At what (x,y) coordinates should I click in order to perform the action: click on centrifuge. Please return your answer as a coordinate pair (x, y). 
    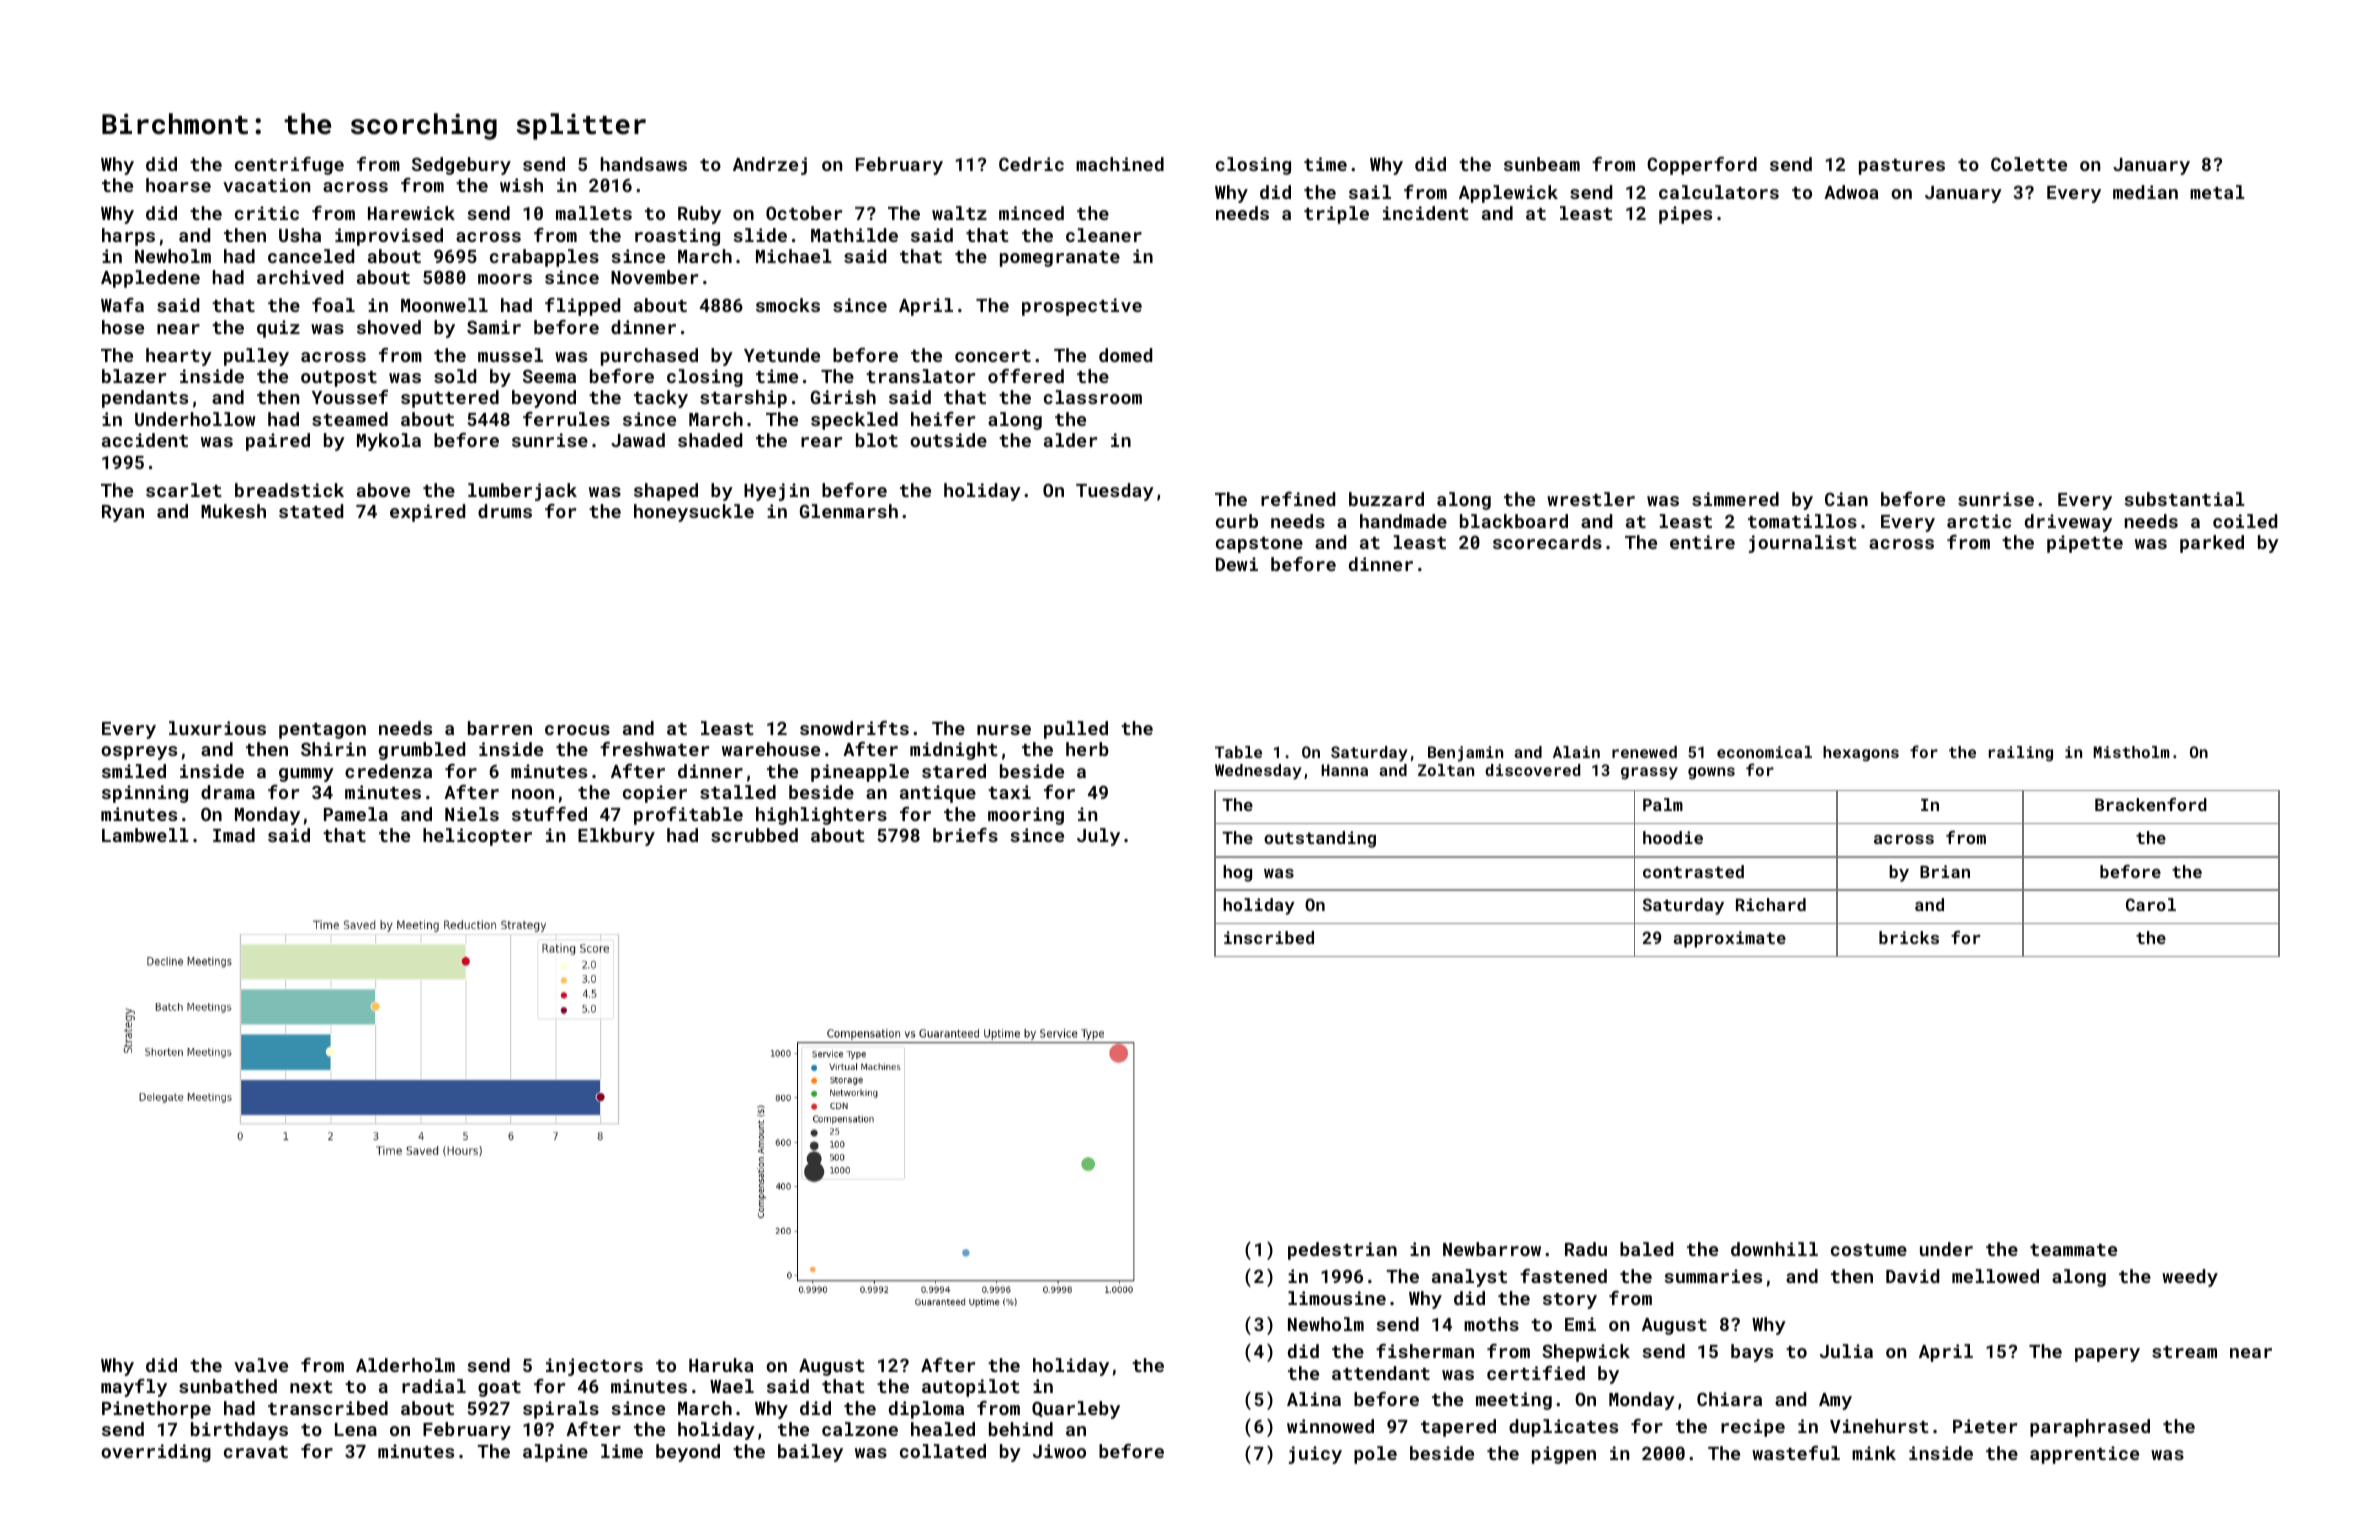
    Looking at the image, I should click on (289, 166).
